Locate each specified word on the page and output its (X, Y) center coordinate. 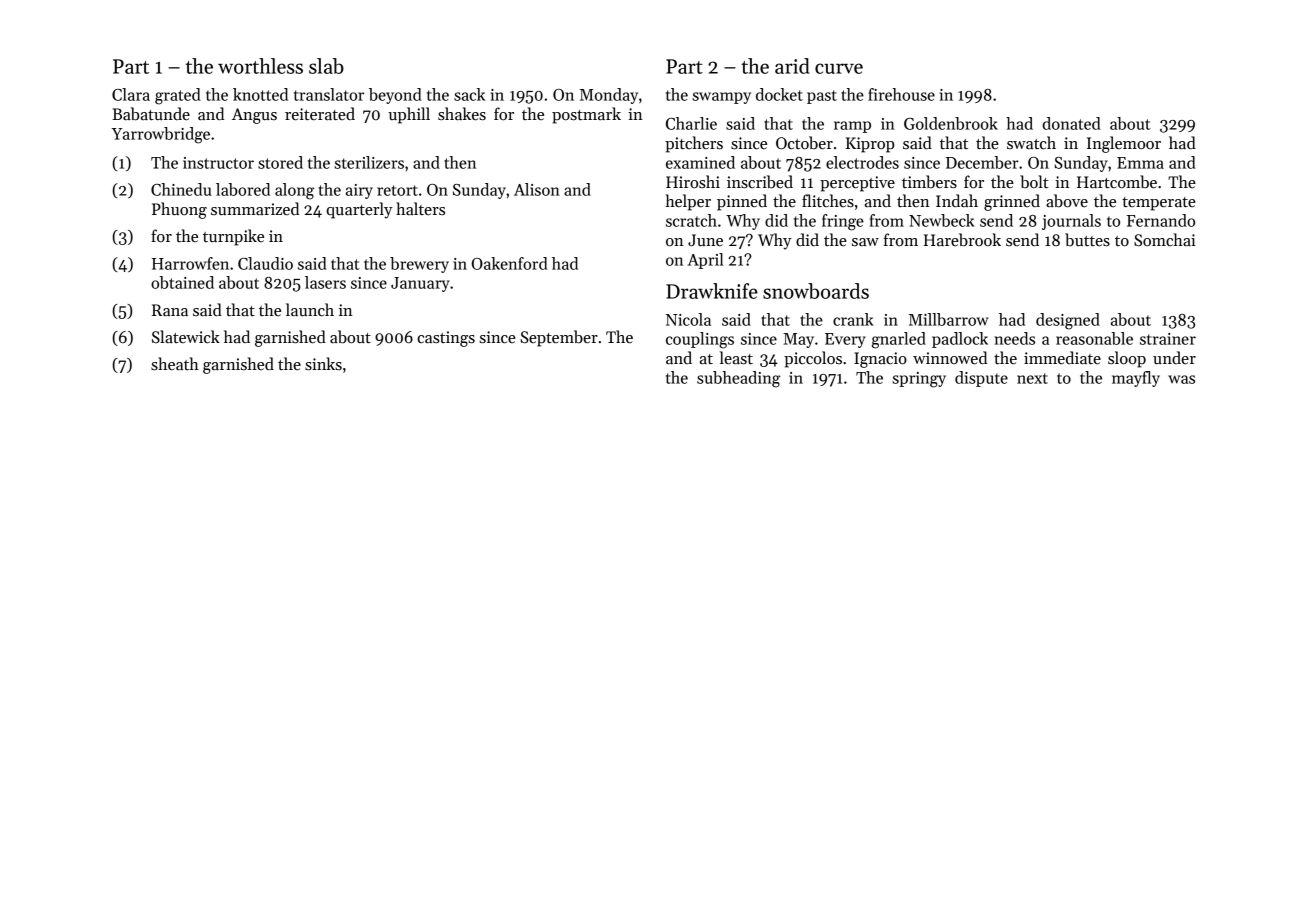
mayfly (1136, 379)
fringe (843, 222)
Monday (609, 96)
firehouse (901, 94)
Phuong (179, 210)
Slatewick (186, 337)
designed (1068, 321)
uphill (409, 115)
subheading (738, 379)
